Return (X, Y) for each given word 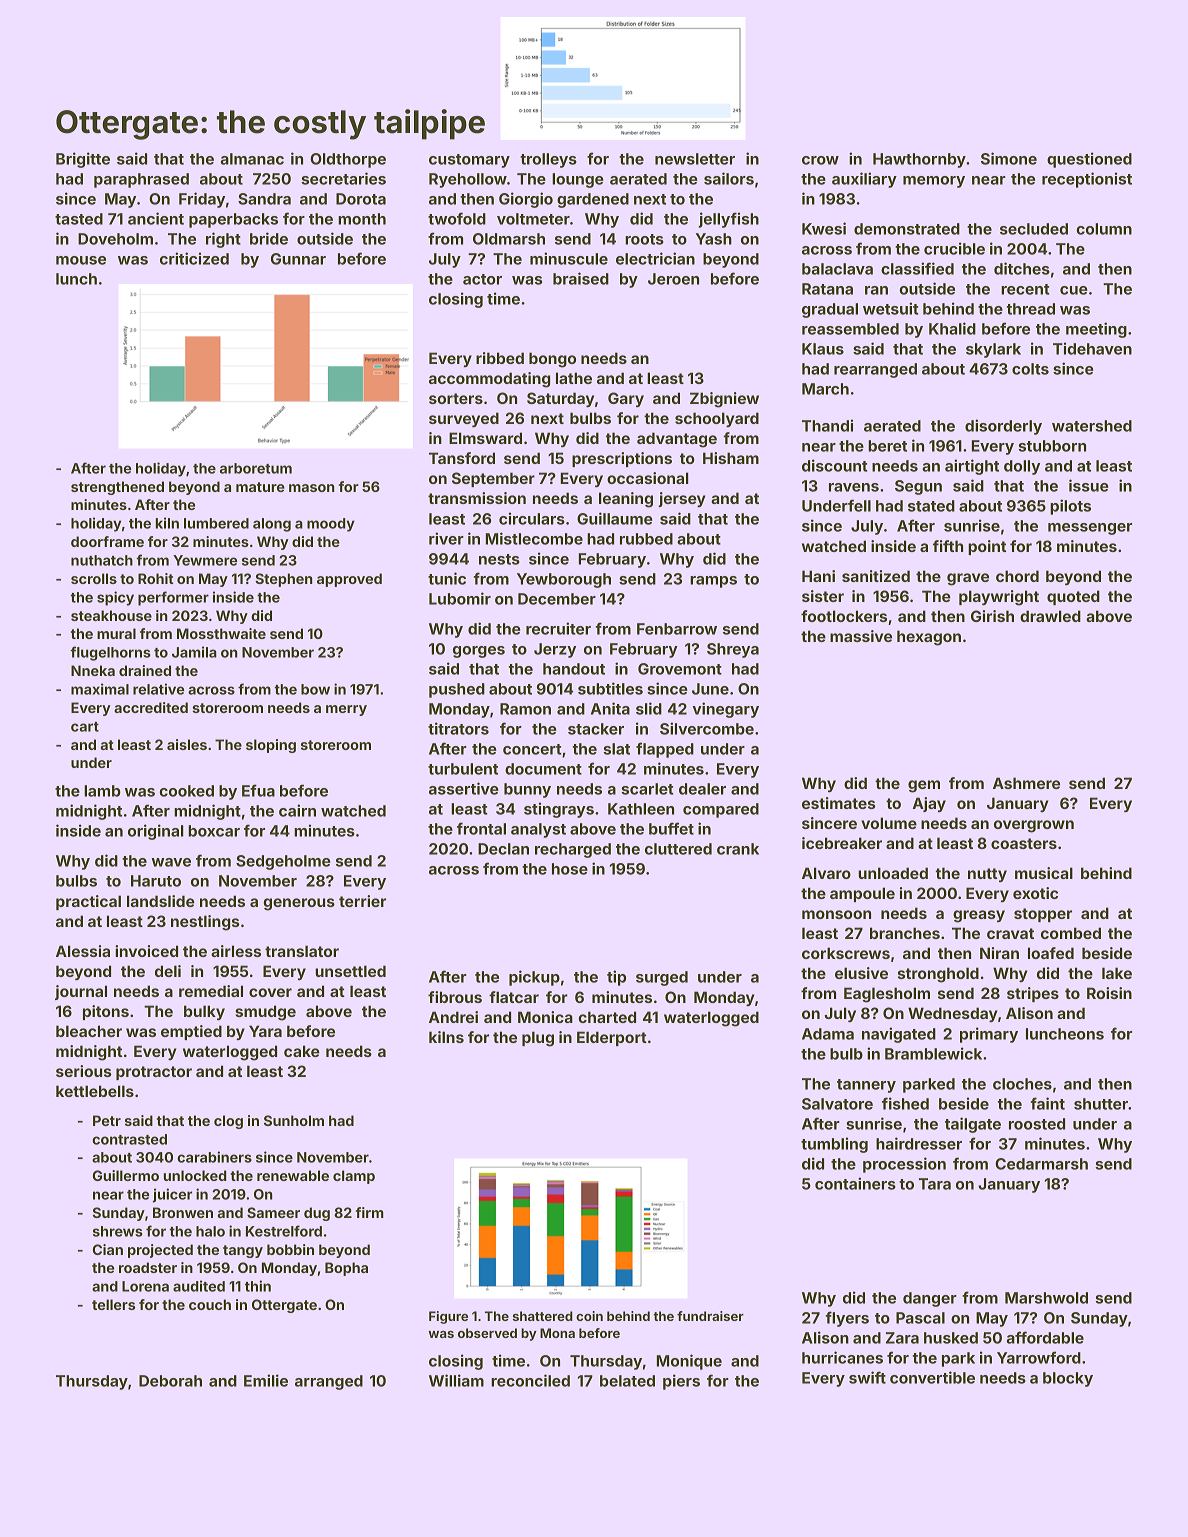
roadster (148, 1267)
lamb (102, 791)
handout (574, 669)
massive (861, 636)
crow (820, 160)
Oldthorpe (348, 160)
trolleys (548, 160)
